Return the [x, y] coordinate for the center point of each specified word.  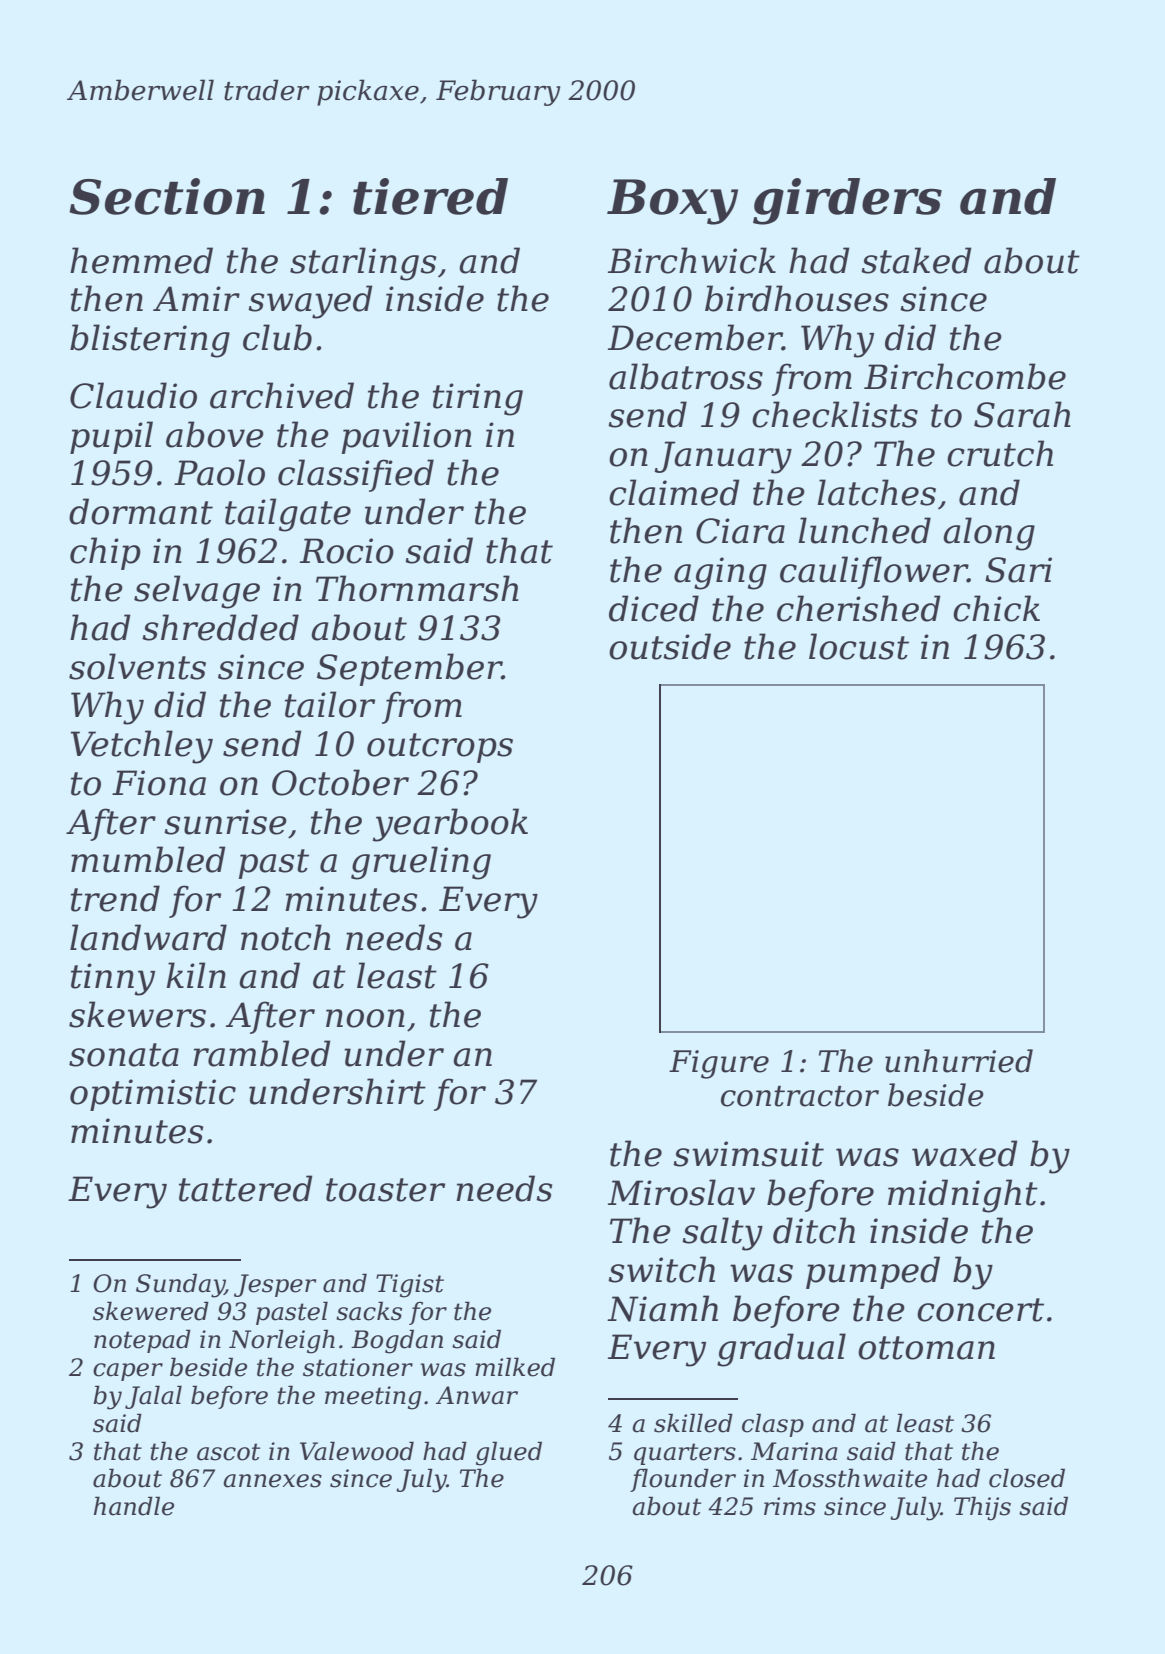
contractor [800, 1096]
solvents [137, 666]
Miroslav [681, 1192]
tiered [430, 196]
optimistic [153, 1095]
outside [670, 646]
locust [859, 646]
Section [167, 196]
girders [847, 201]
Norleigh [282, 1341]
